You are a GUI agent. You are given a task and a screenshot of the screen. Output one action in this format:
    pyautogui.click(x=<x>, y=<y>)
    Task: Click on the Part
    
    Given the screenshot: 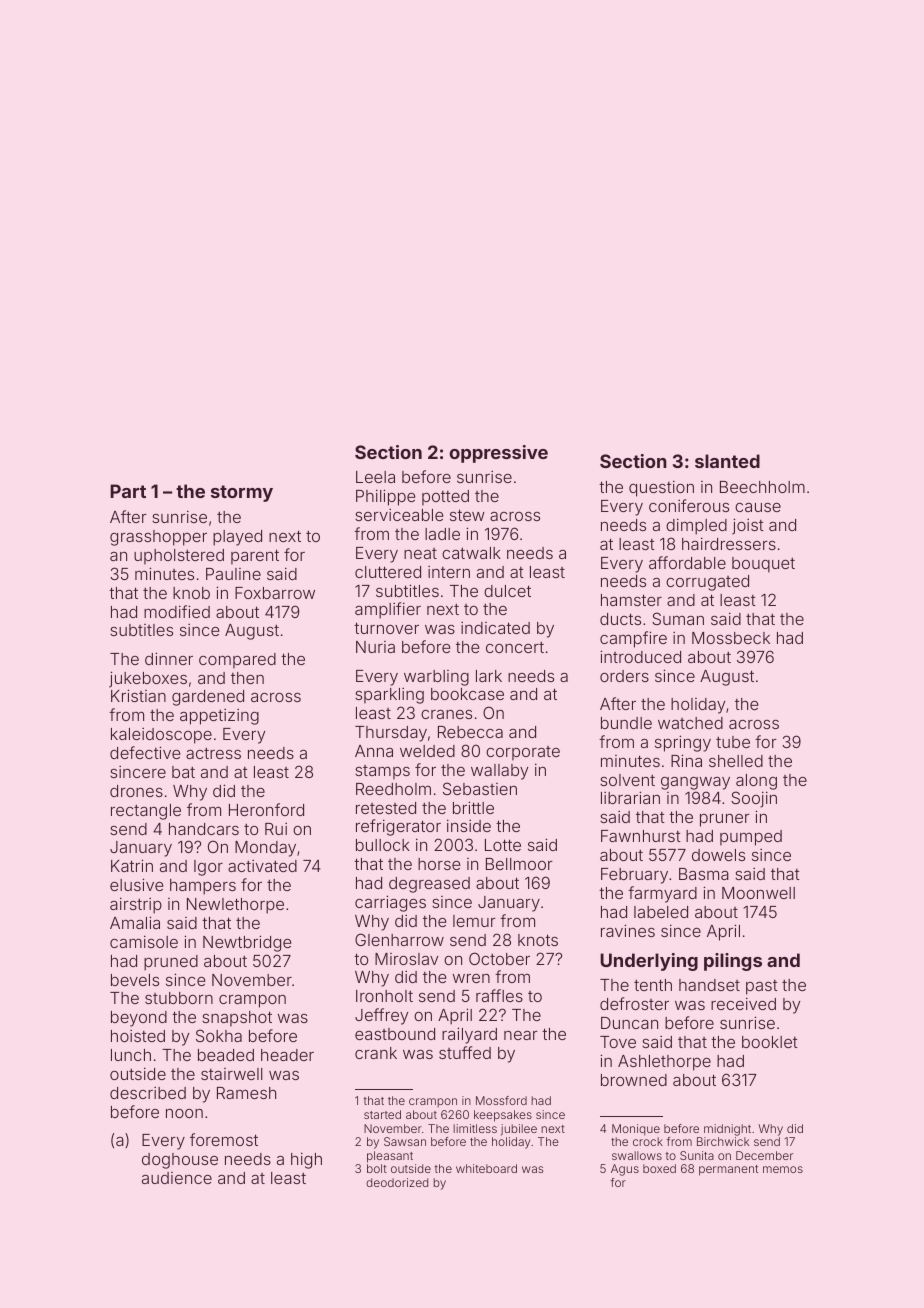 What is the action you would take?
    pyautogui.click(x=128, y=491)
